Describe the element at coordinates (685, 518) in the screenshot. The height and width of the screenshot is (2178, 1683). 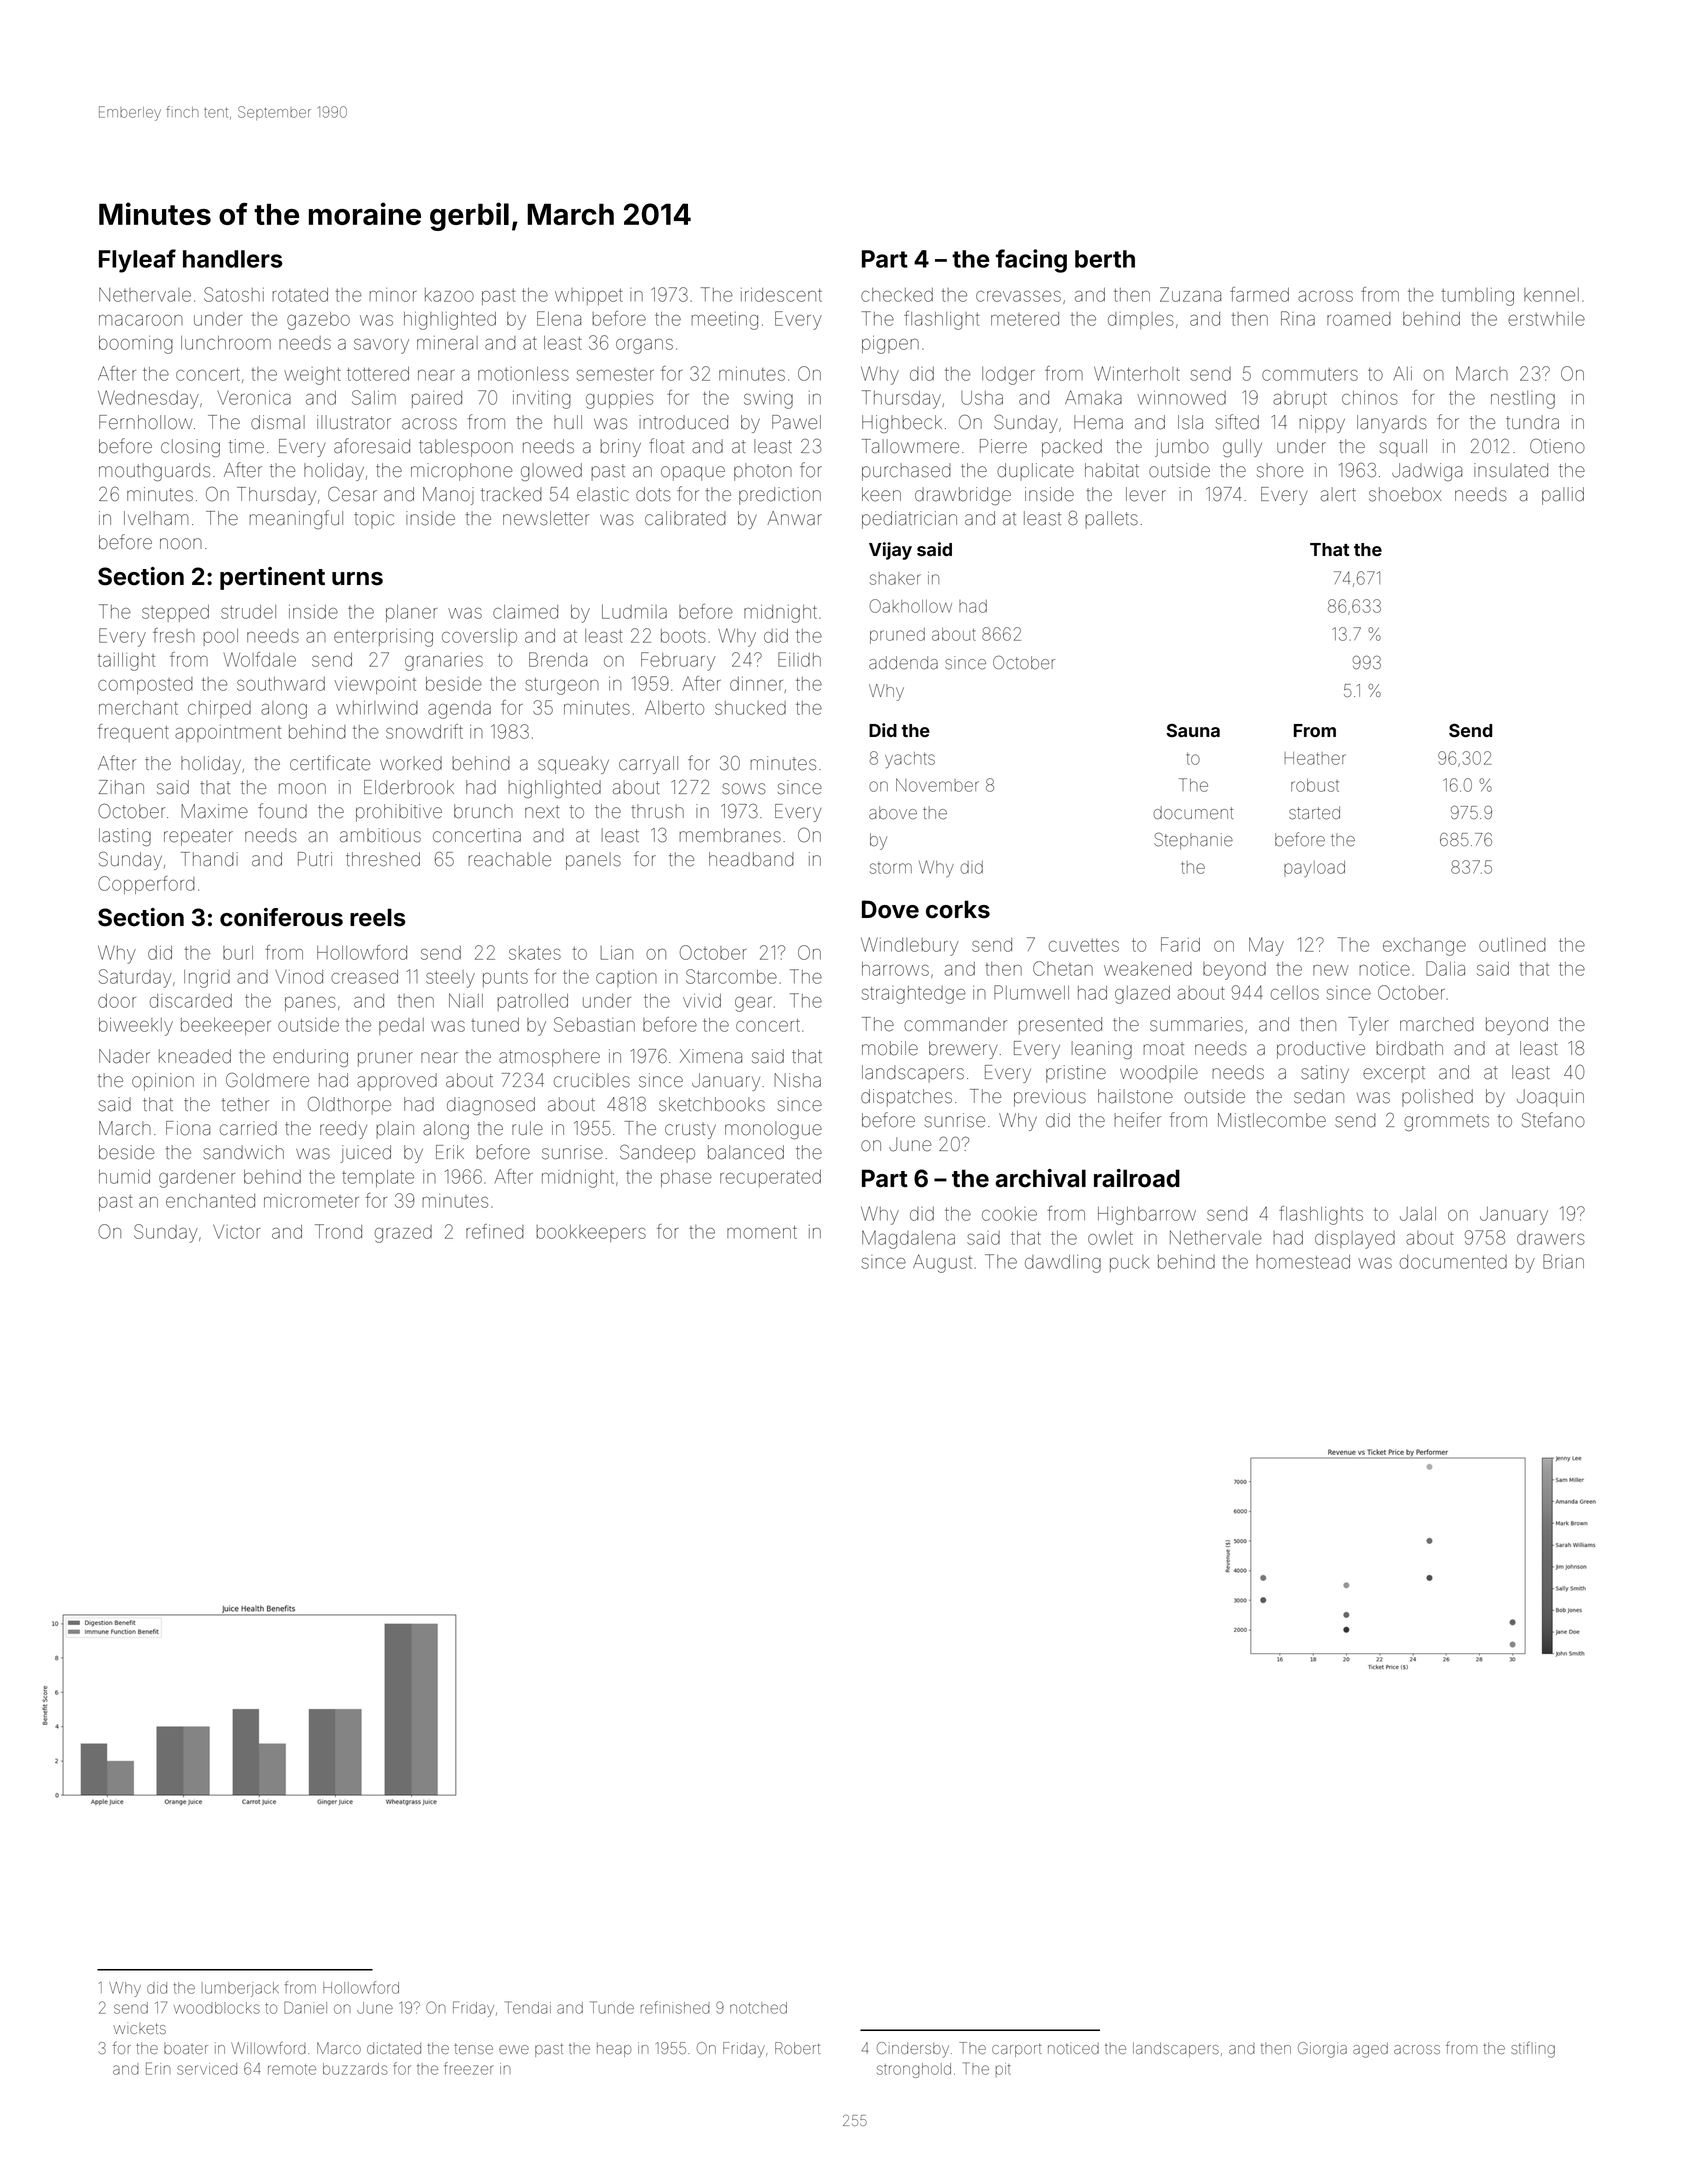
I see `calibrated` at that location.
